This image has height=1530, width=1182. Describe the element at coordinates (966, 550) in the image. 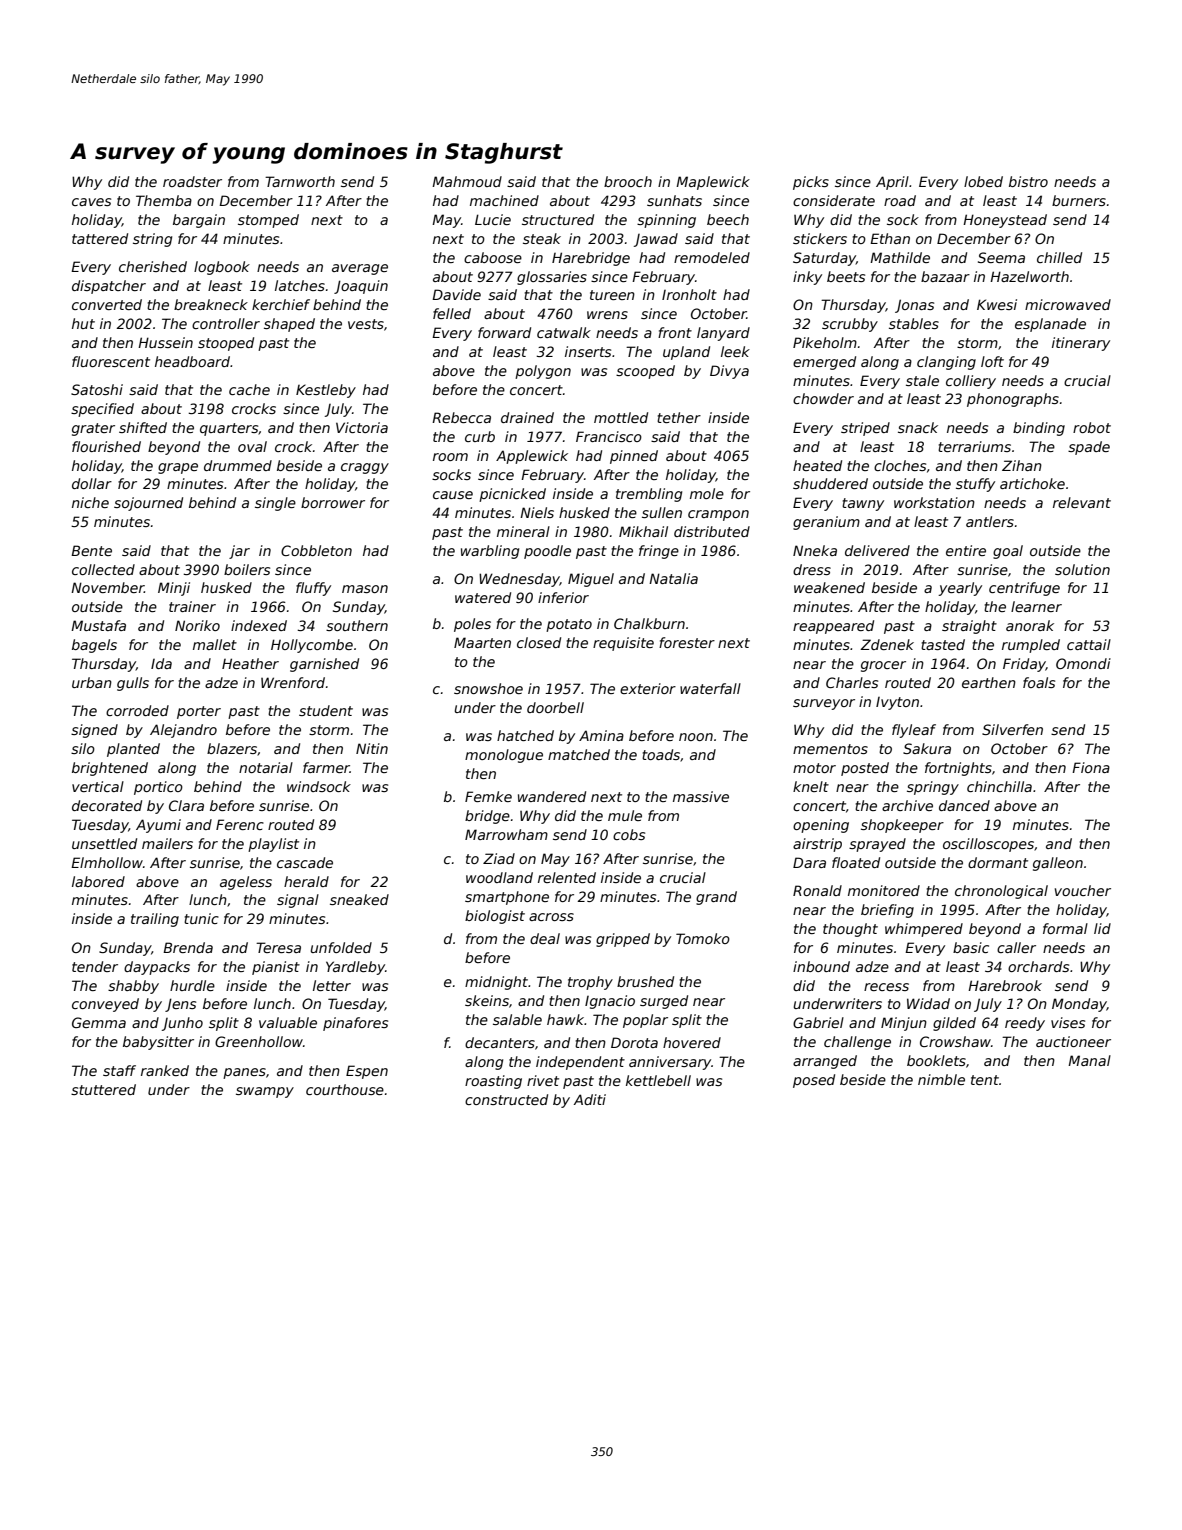

I see `entire` at that location.
